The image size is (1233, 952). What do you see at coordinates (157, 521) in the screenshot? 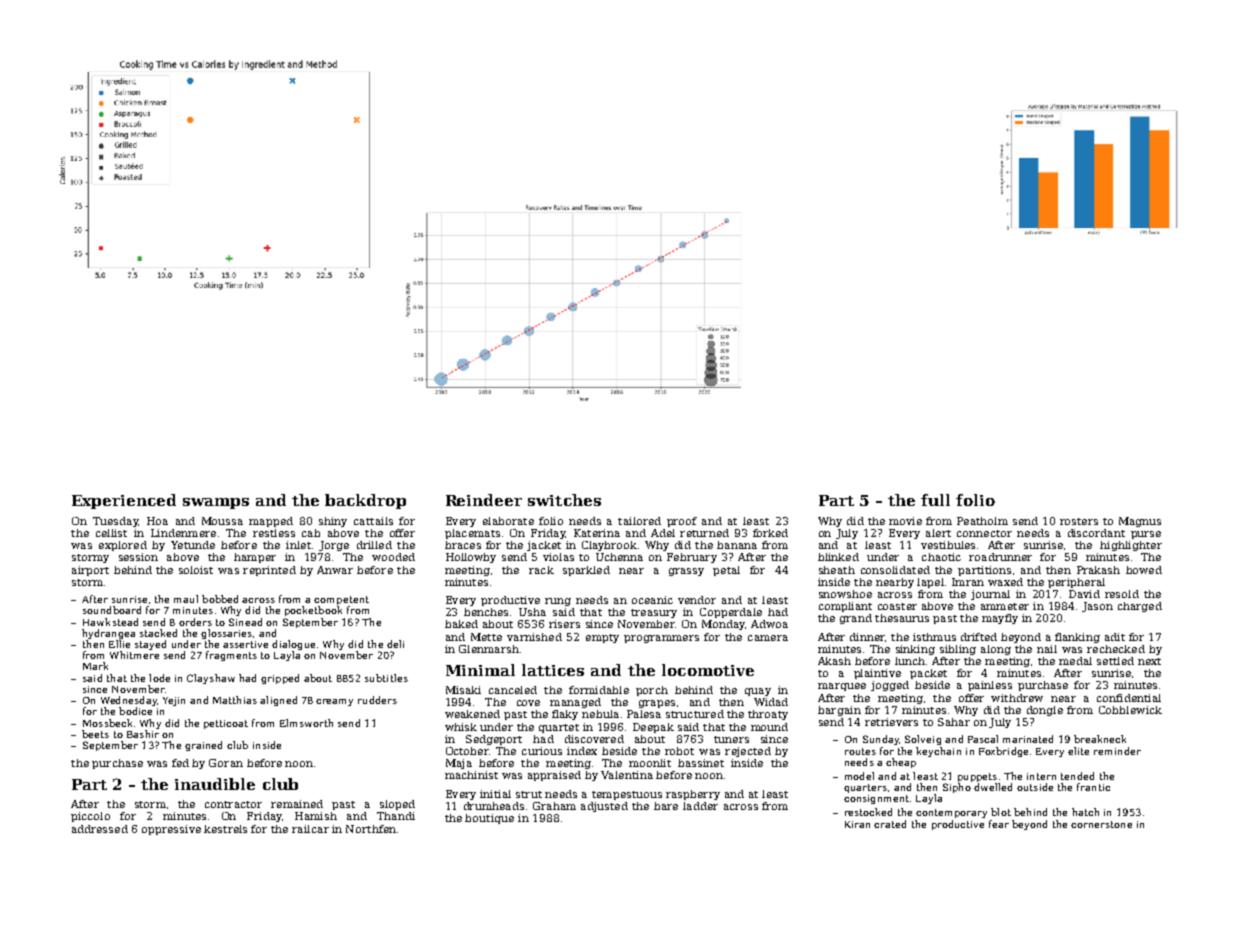
I see `Hoa` at bounding box center [157, 521].
